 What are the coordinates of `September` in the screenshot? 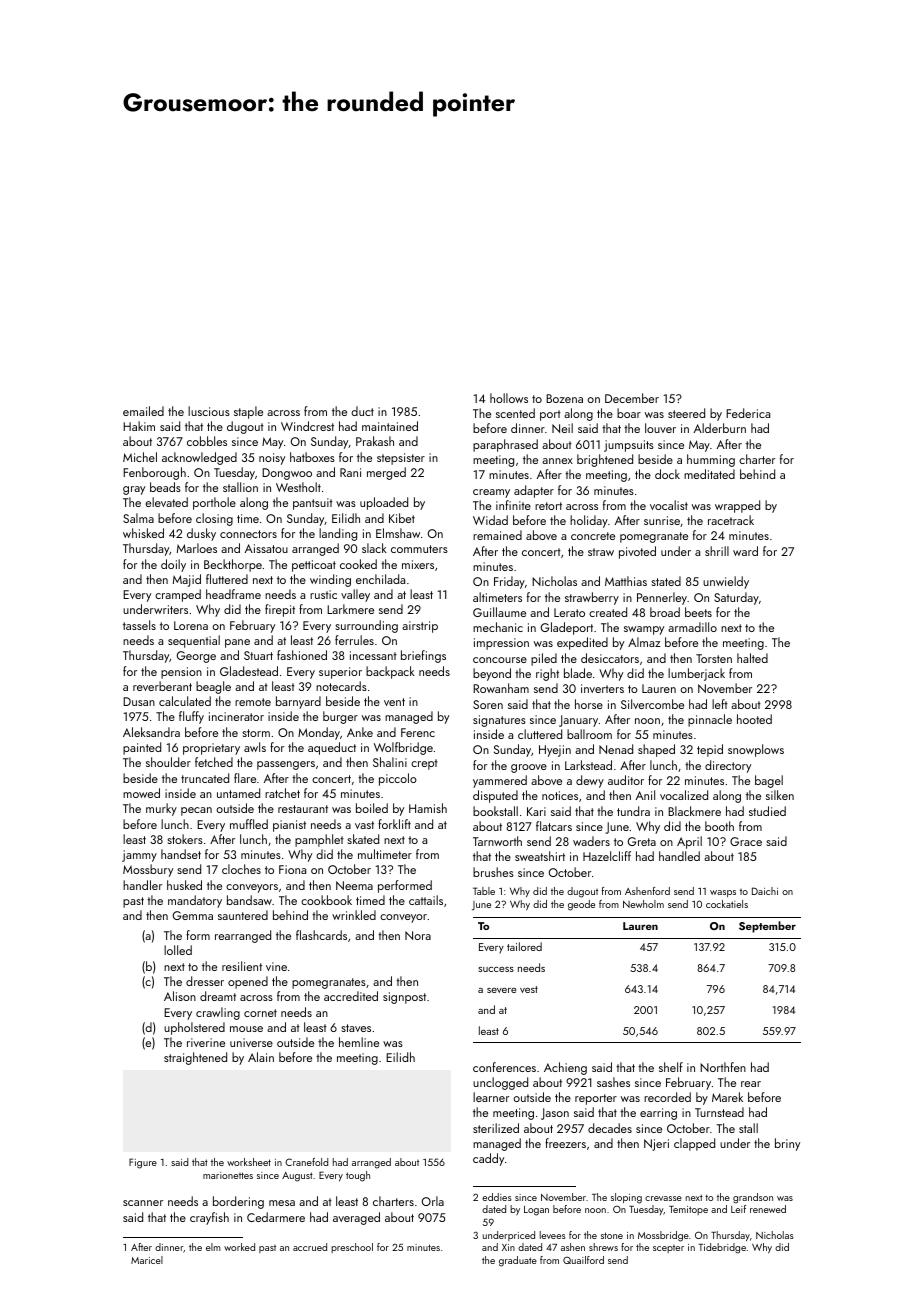 It's located at (767, 927).
